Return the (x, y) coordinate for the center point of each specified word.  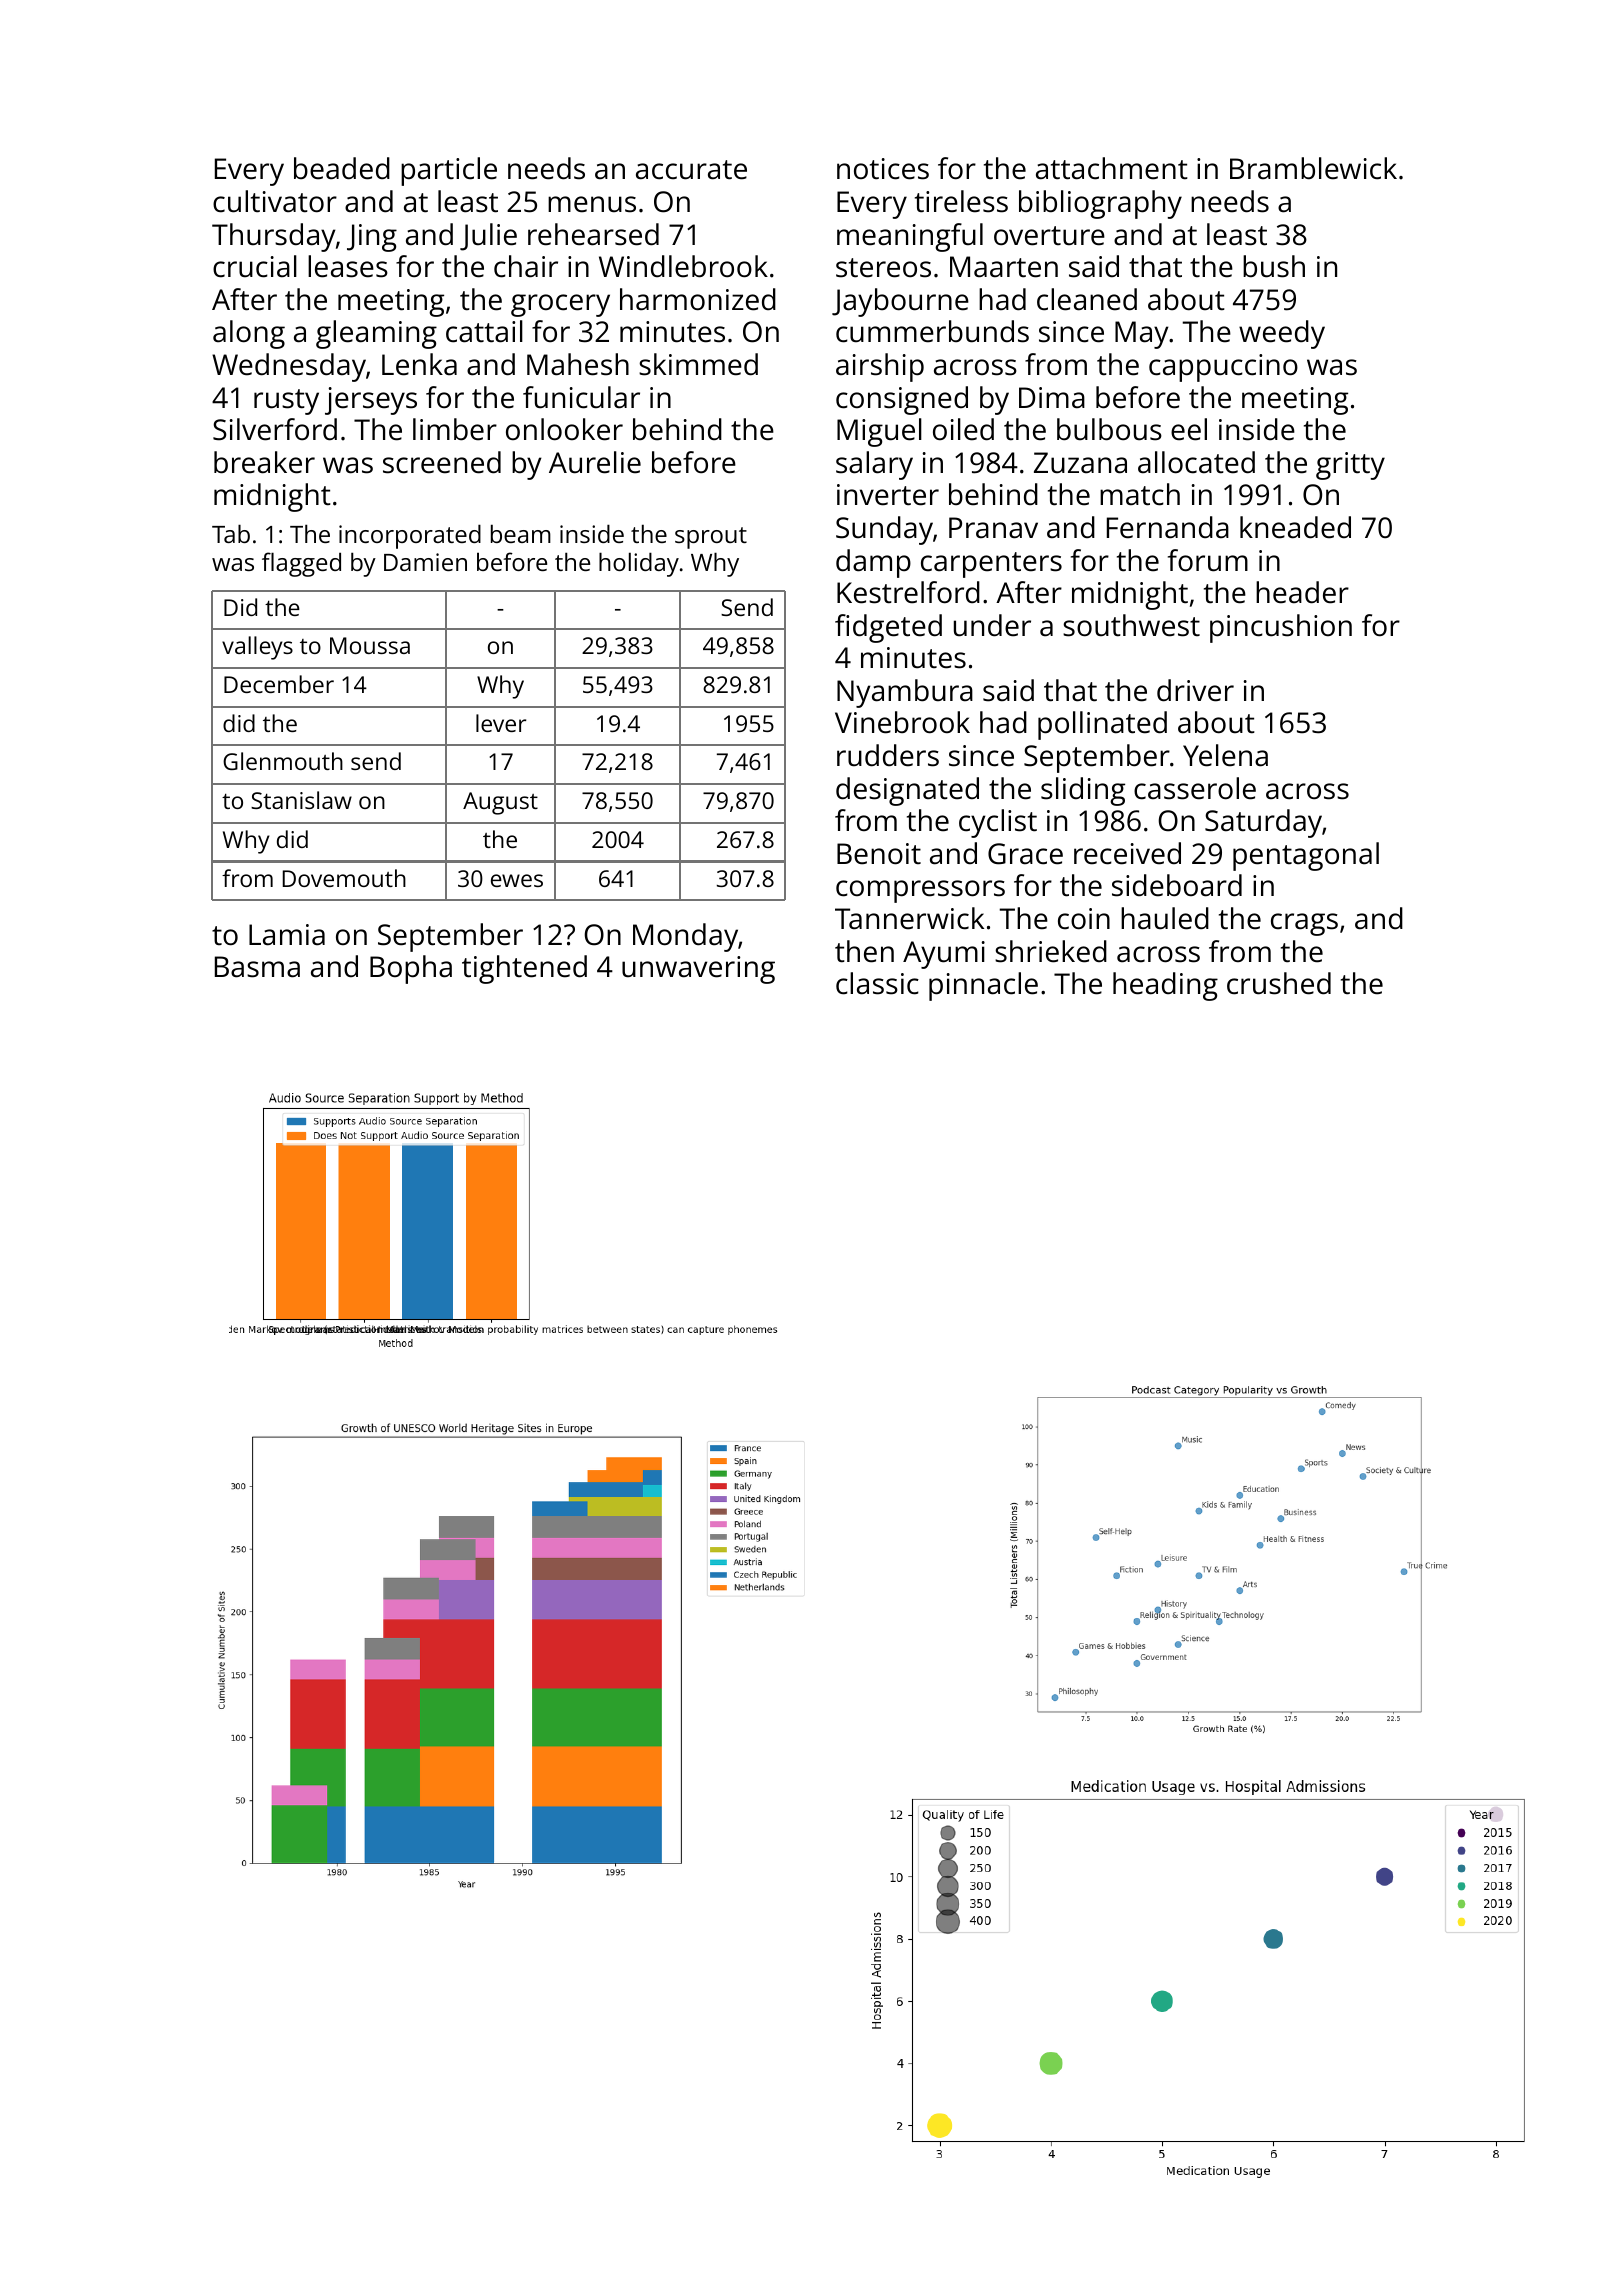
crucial (255, 266)
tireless (961, 201)
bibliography (1100, 204)
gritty (1350, 466)
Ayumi (944, 955)
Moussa (370, 645)
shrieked (1051, 951)
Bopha (411, 969)
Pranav (993, 528)
